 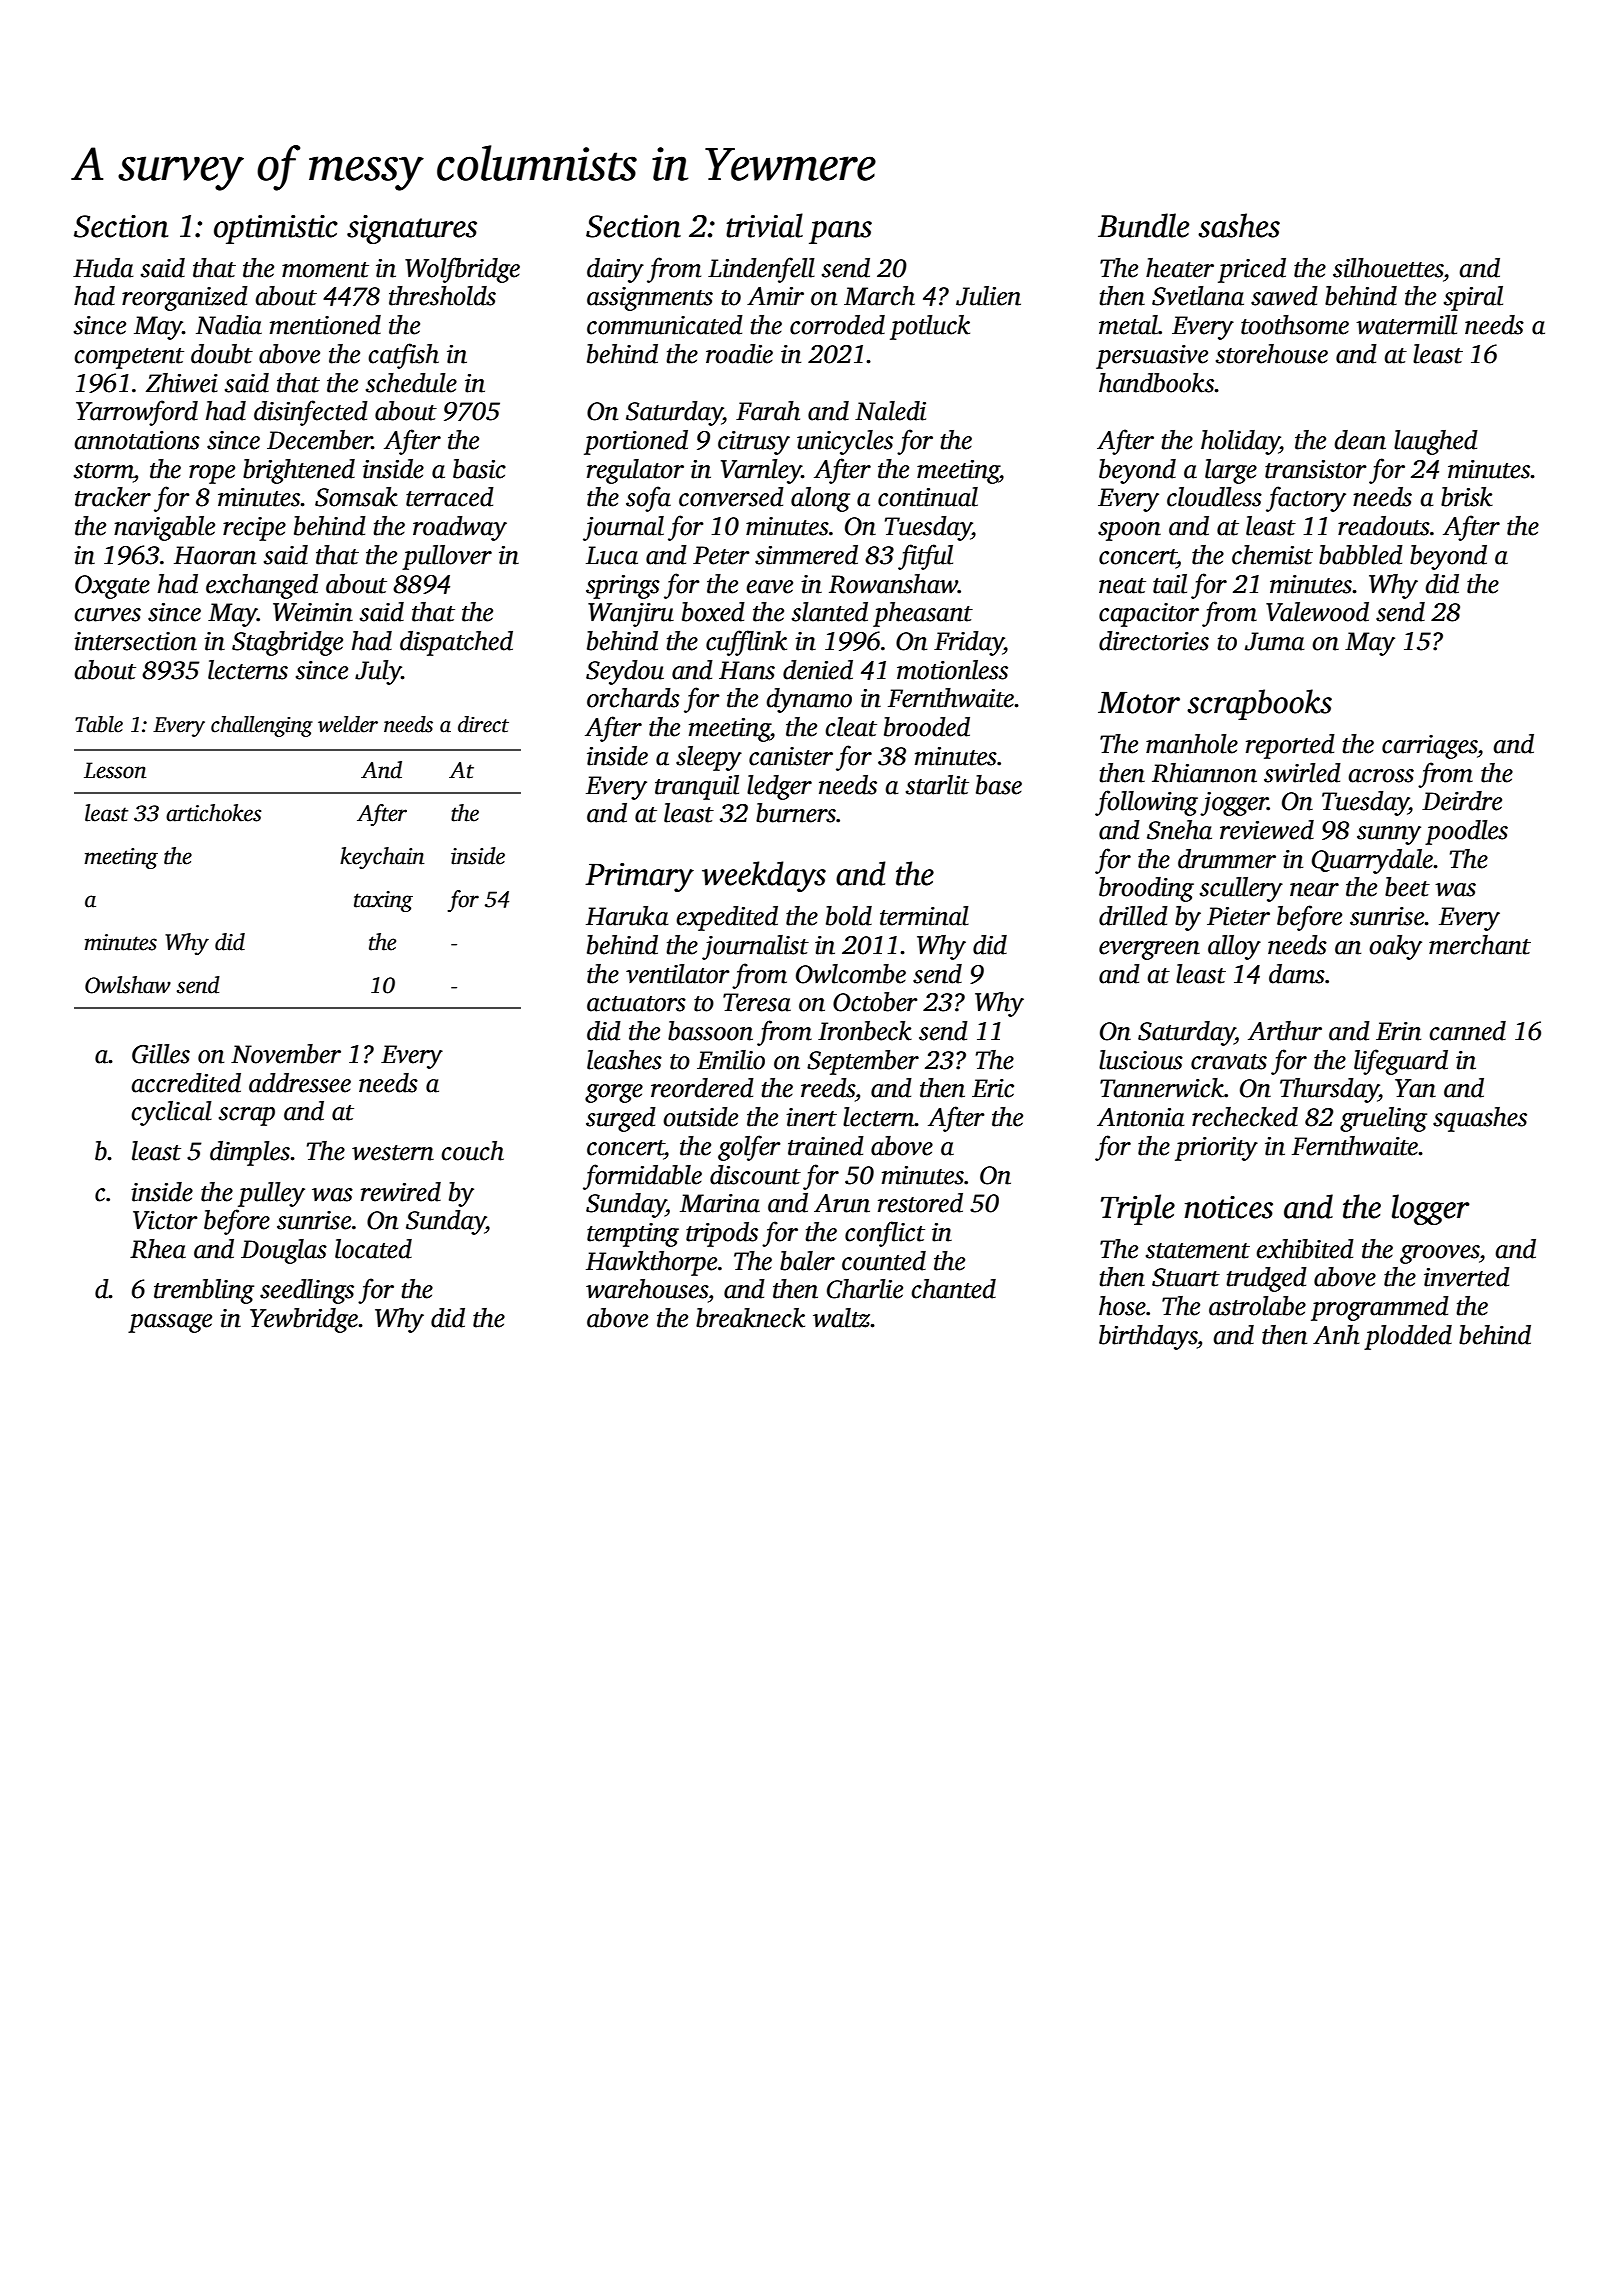 What do you see at coordinates (1239, 225) in the image?
I see `sashes` at bounding box center [1239, 225].
